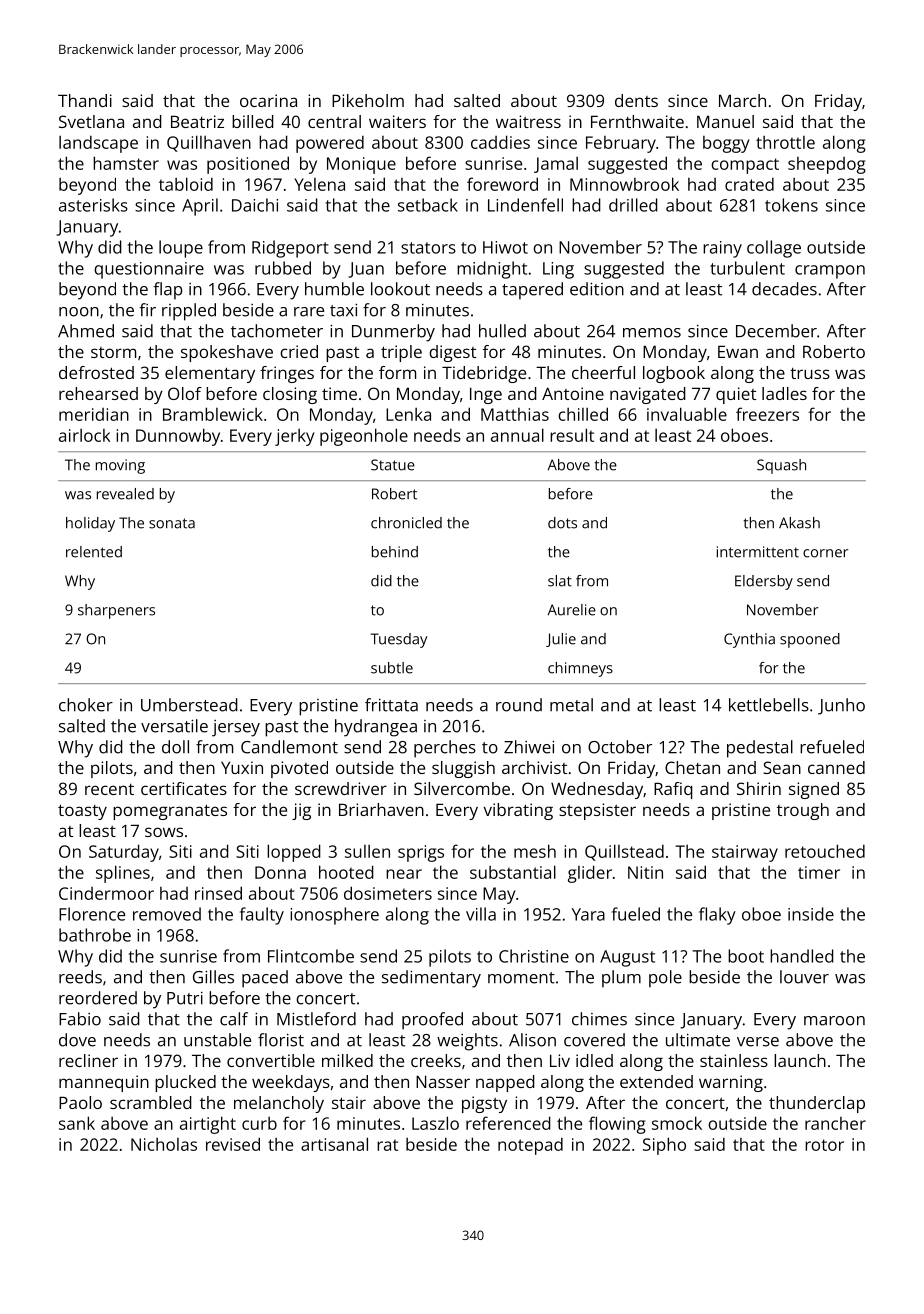  What do you see at coordinates (217, 1040) in the screenshot?
I see `unstable` at bounding box center [217, 1040].
